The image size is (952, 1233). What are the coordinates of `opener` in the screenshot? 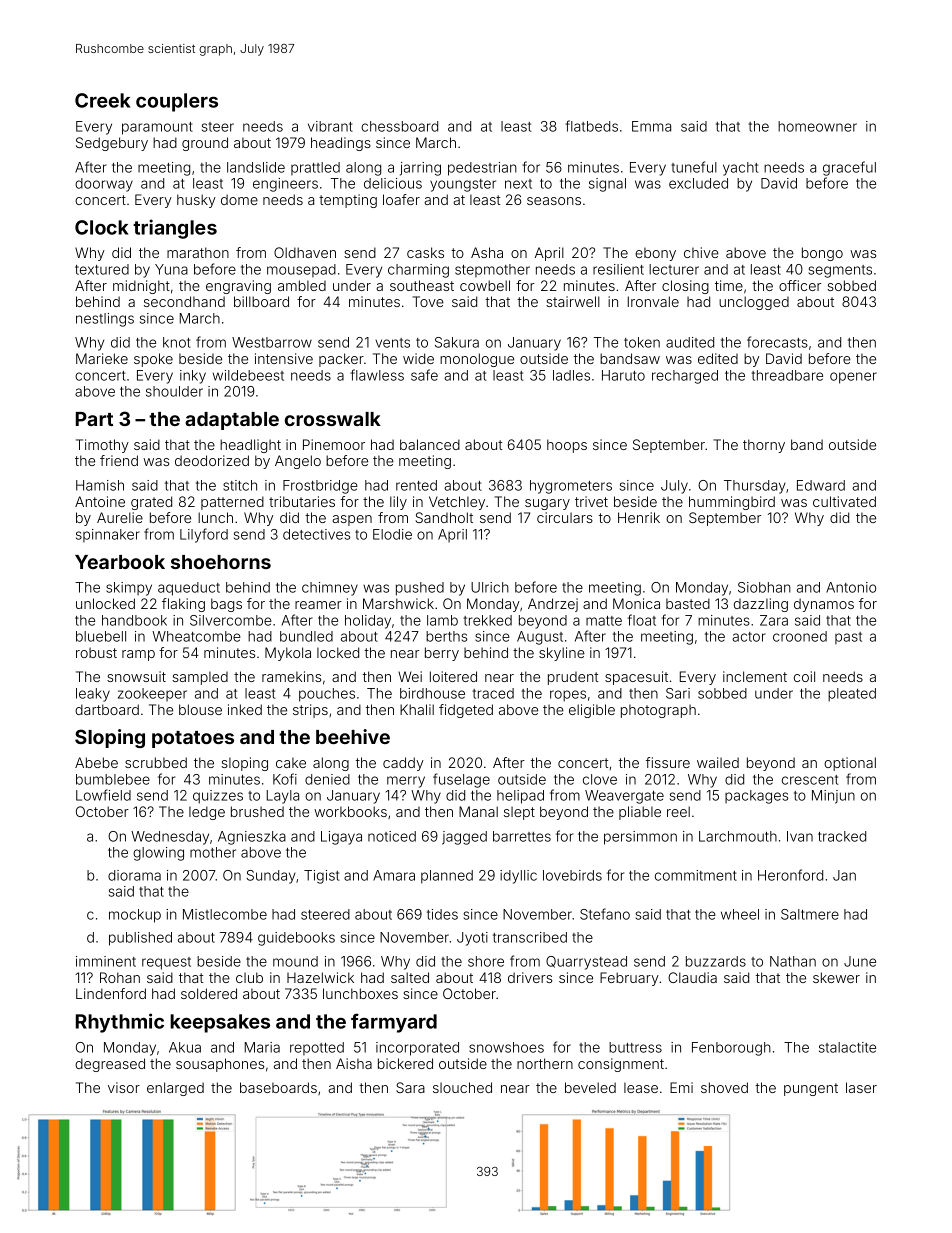 It's located at (853, 378).
